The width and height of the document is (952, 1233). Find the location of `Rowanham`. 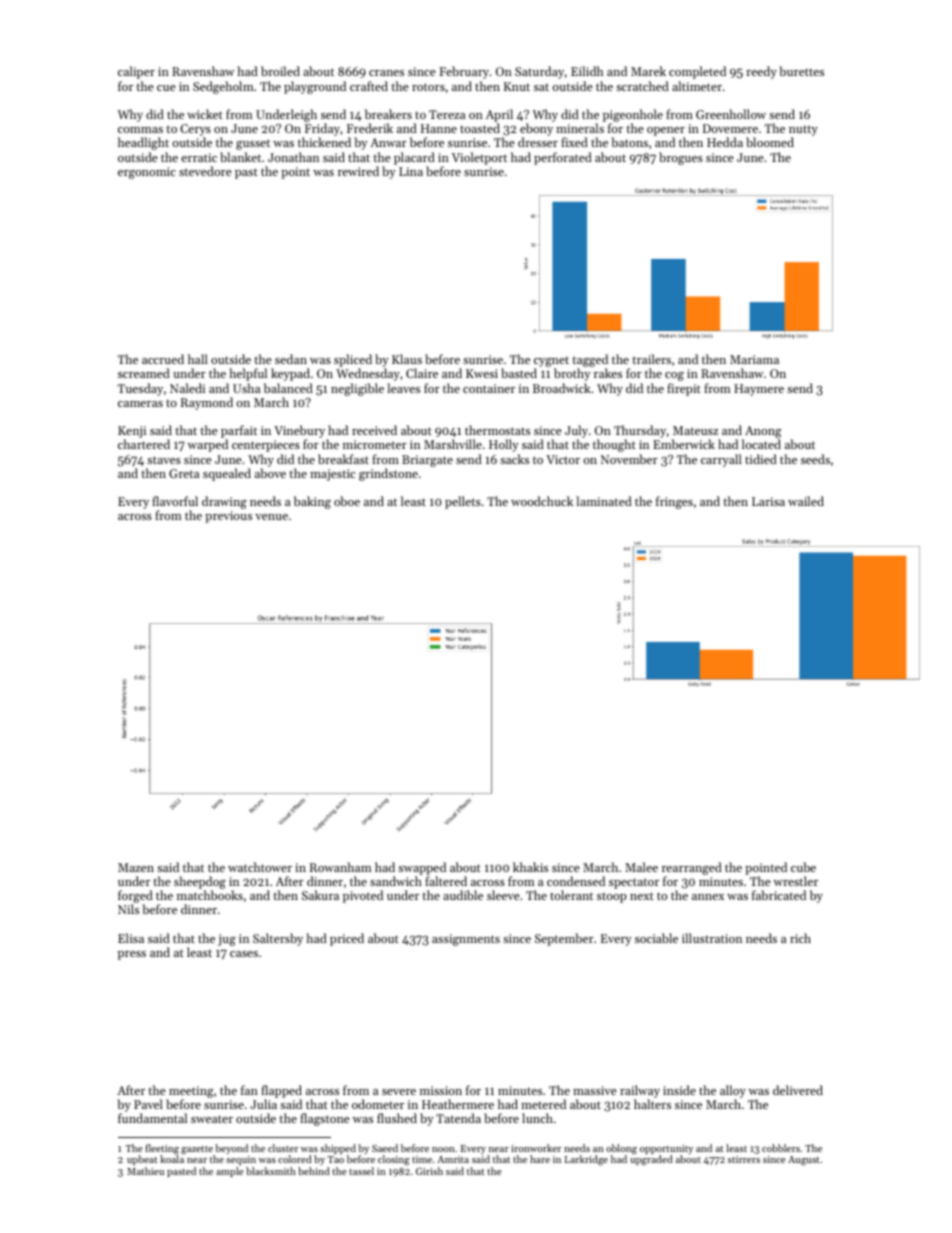

Rowanham is located at coordinates (341, 867).
